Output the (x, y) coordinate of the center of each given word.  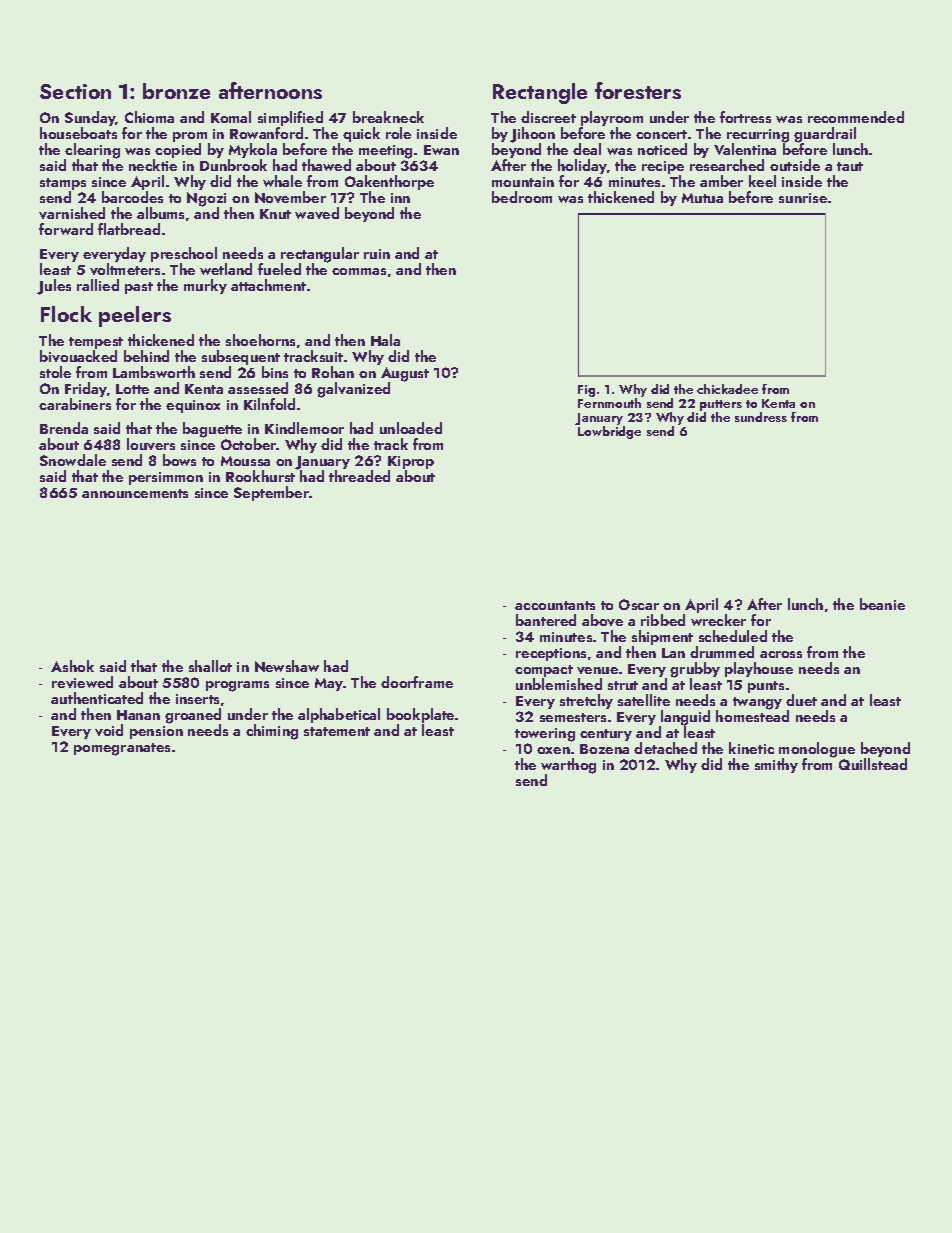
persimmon (166, 478)
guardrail (825, 135)
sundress (761, 417)
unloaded (411, 428)
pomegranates (122, 749)
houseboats (78, 133)
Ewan (441, 150)
